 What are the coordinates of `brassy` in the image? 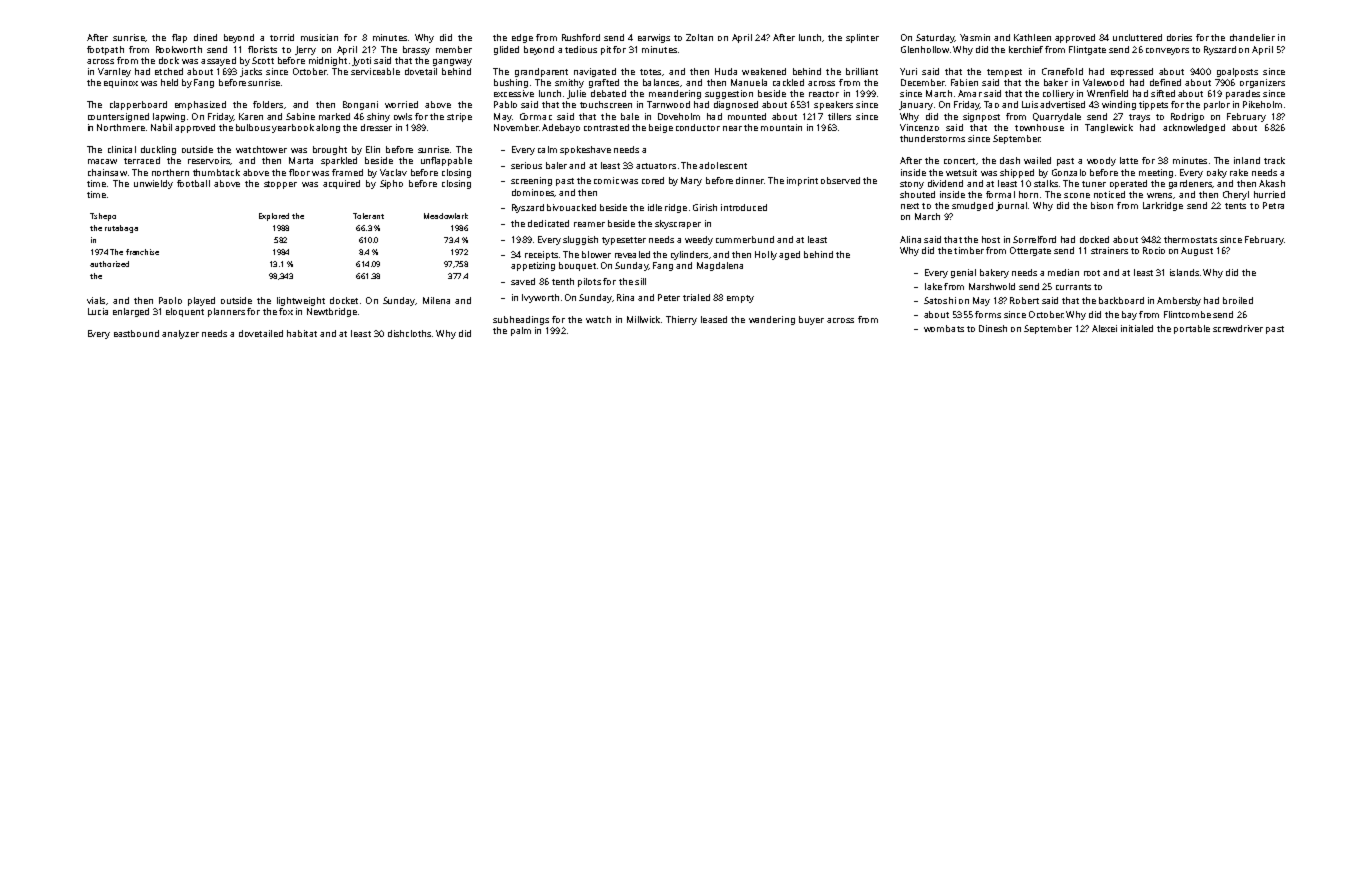 It's located at (416, 50).
